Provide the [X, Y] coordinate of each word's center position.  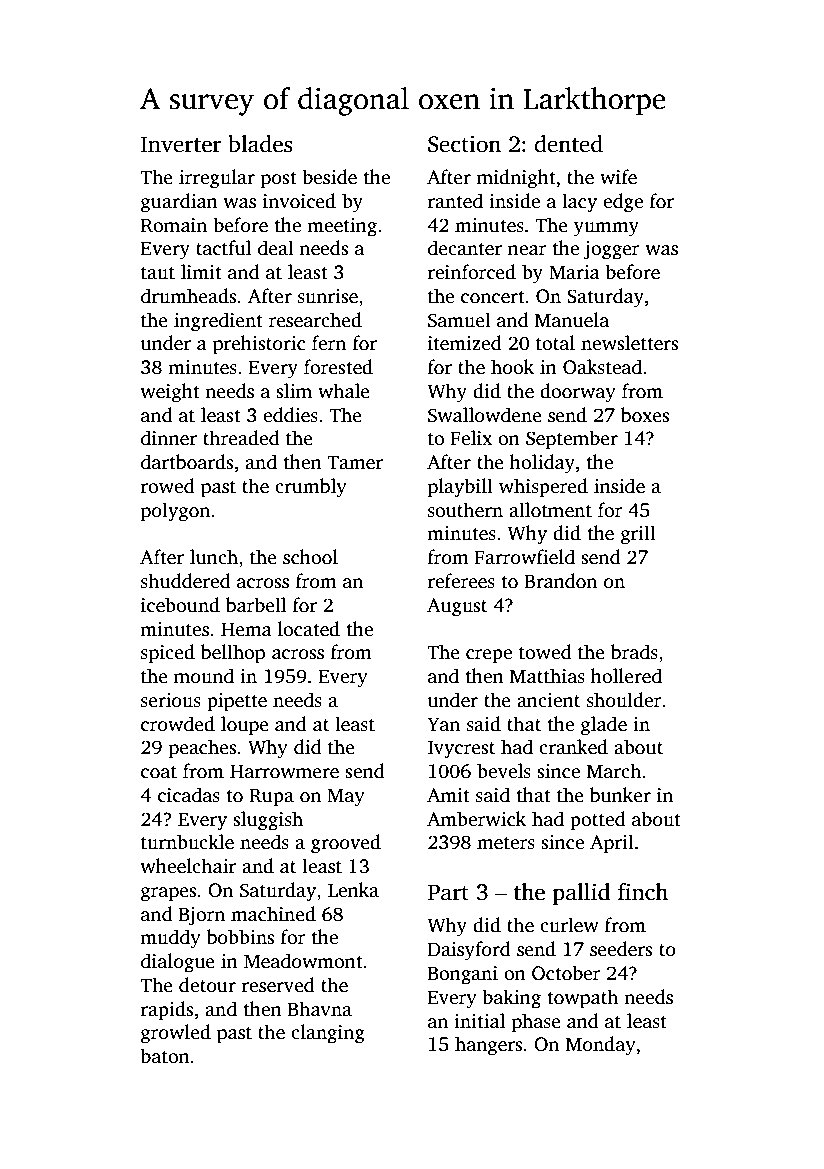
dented [568, 144]
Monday [601, 1046]
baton [165, 1056]
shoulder [624, 700]
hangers [488, 1046]
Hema [246, 630]
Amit [448, 795]
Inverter [181, 144]
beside [329, 177]
